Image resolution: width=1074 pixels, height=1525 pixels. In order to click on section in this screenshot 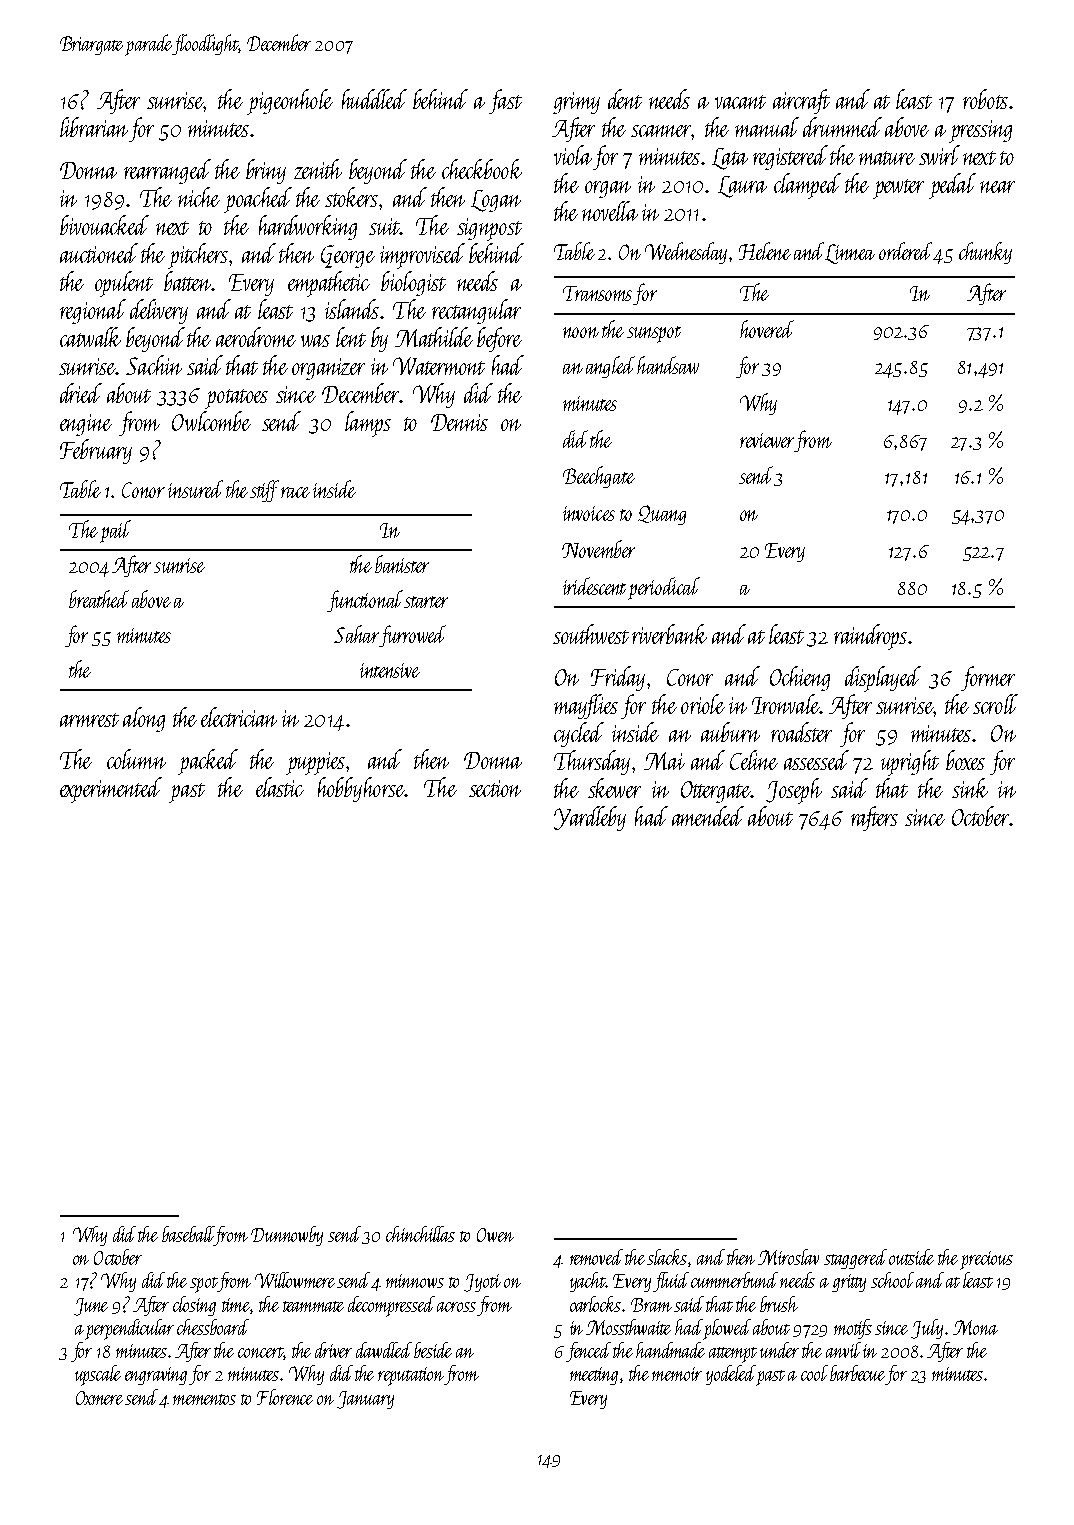, I will do `click(495, 788)`.
